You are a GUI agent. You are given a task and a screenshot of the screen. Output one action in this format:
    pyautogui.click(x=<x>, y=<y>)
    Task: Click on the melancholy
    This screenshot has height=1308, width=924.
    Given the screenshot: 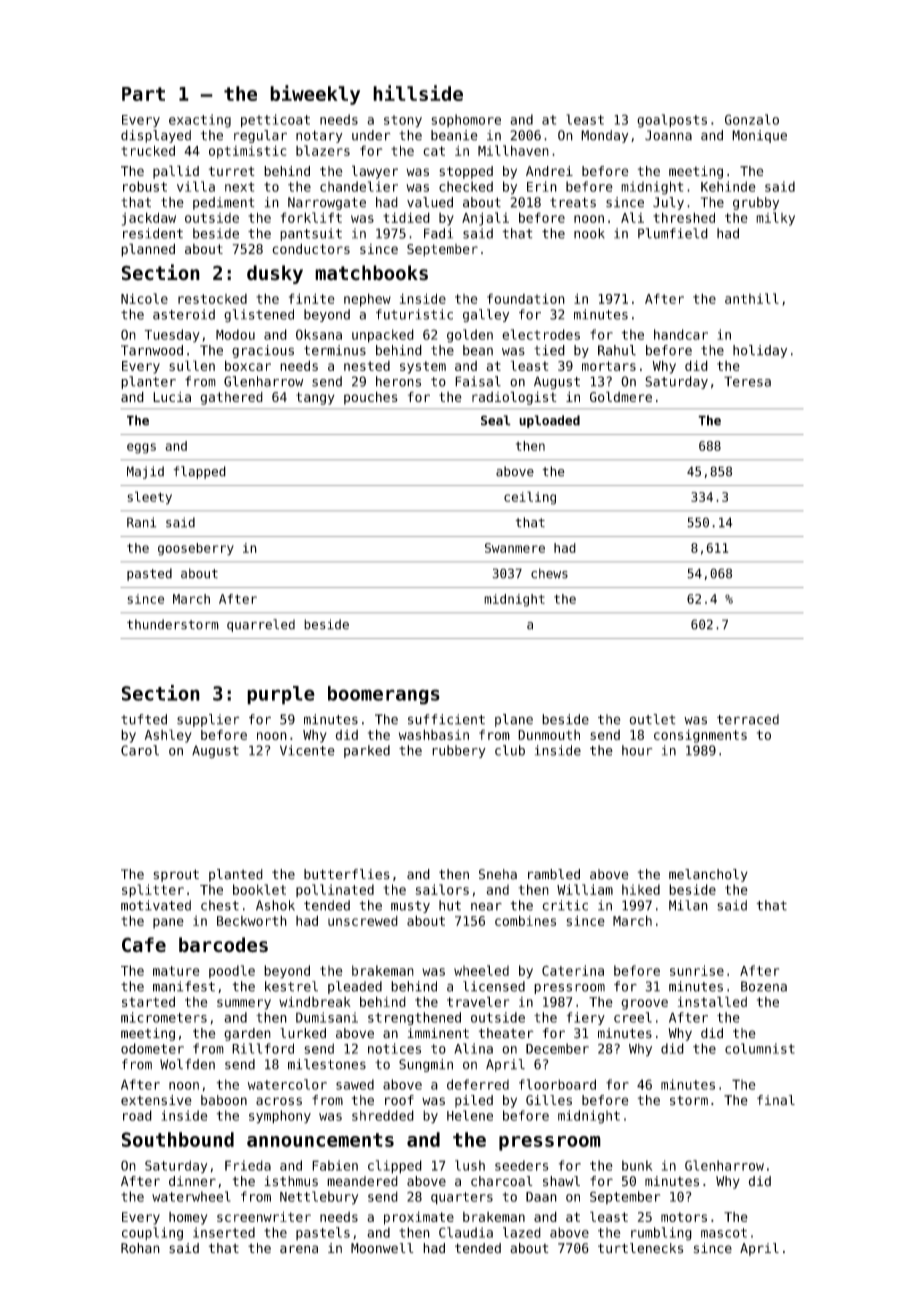 What is the action you would take?
    pyautogui.click(x=708, y=875)
